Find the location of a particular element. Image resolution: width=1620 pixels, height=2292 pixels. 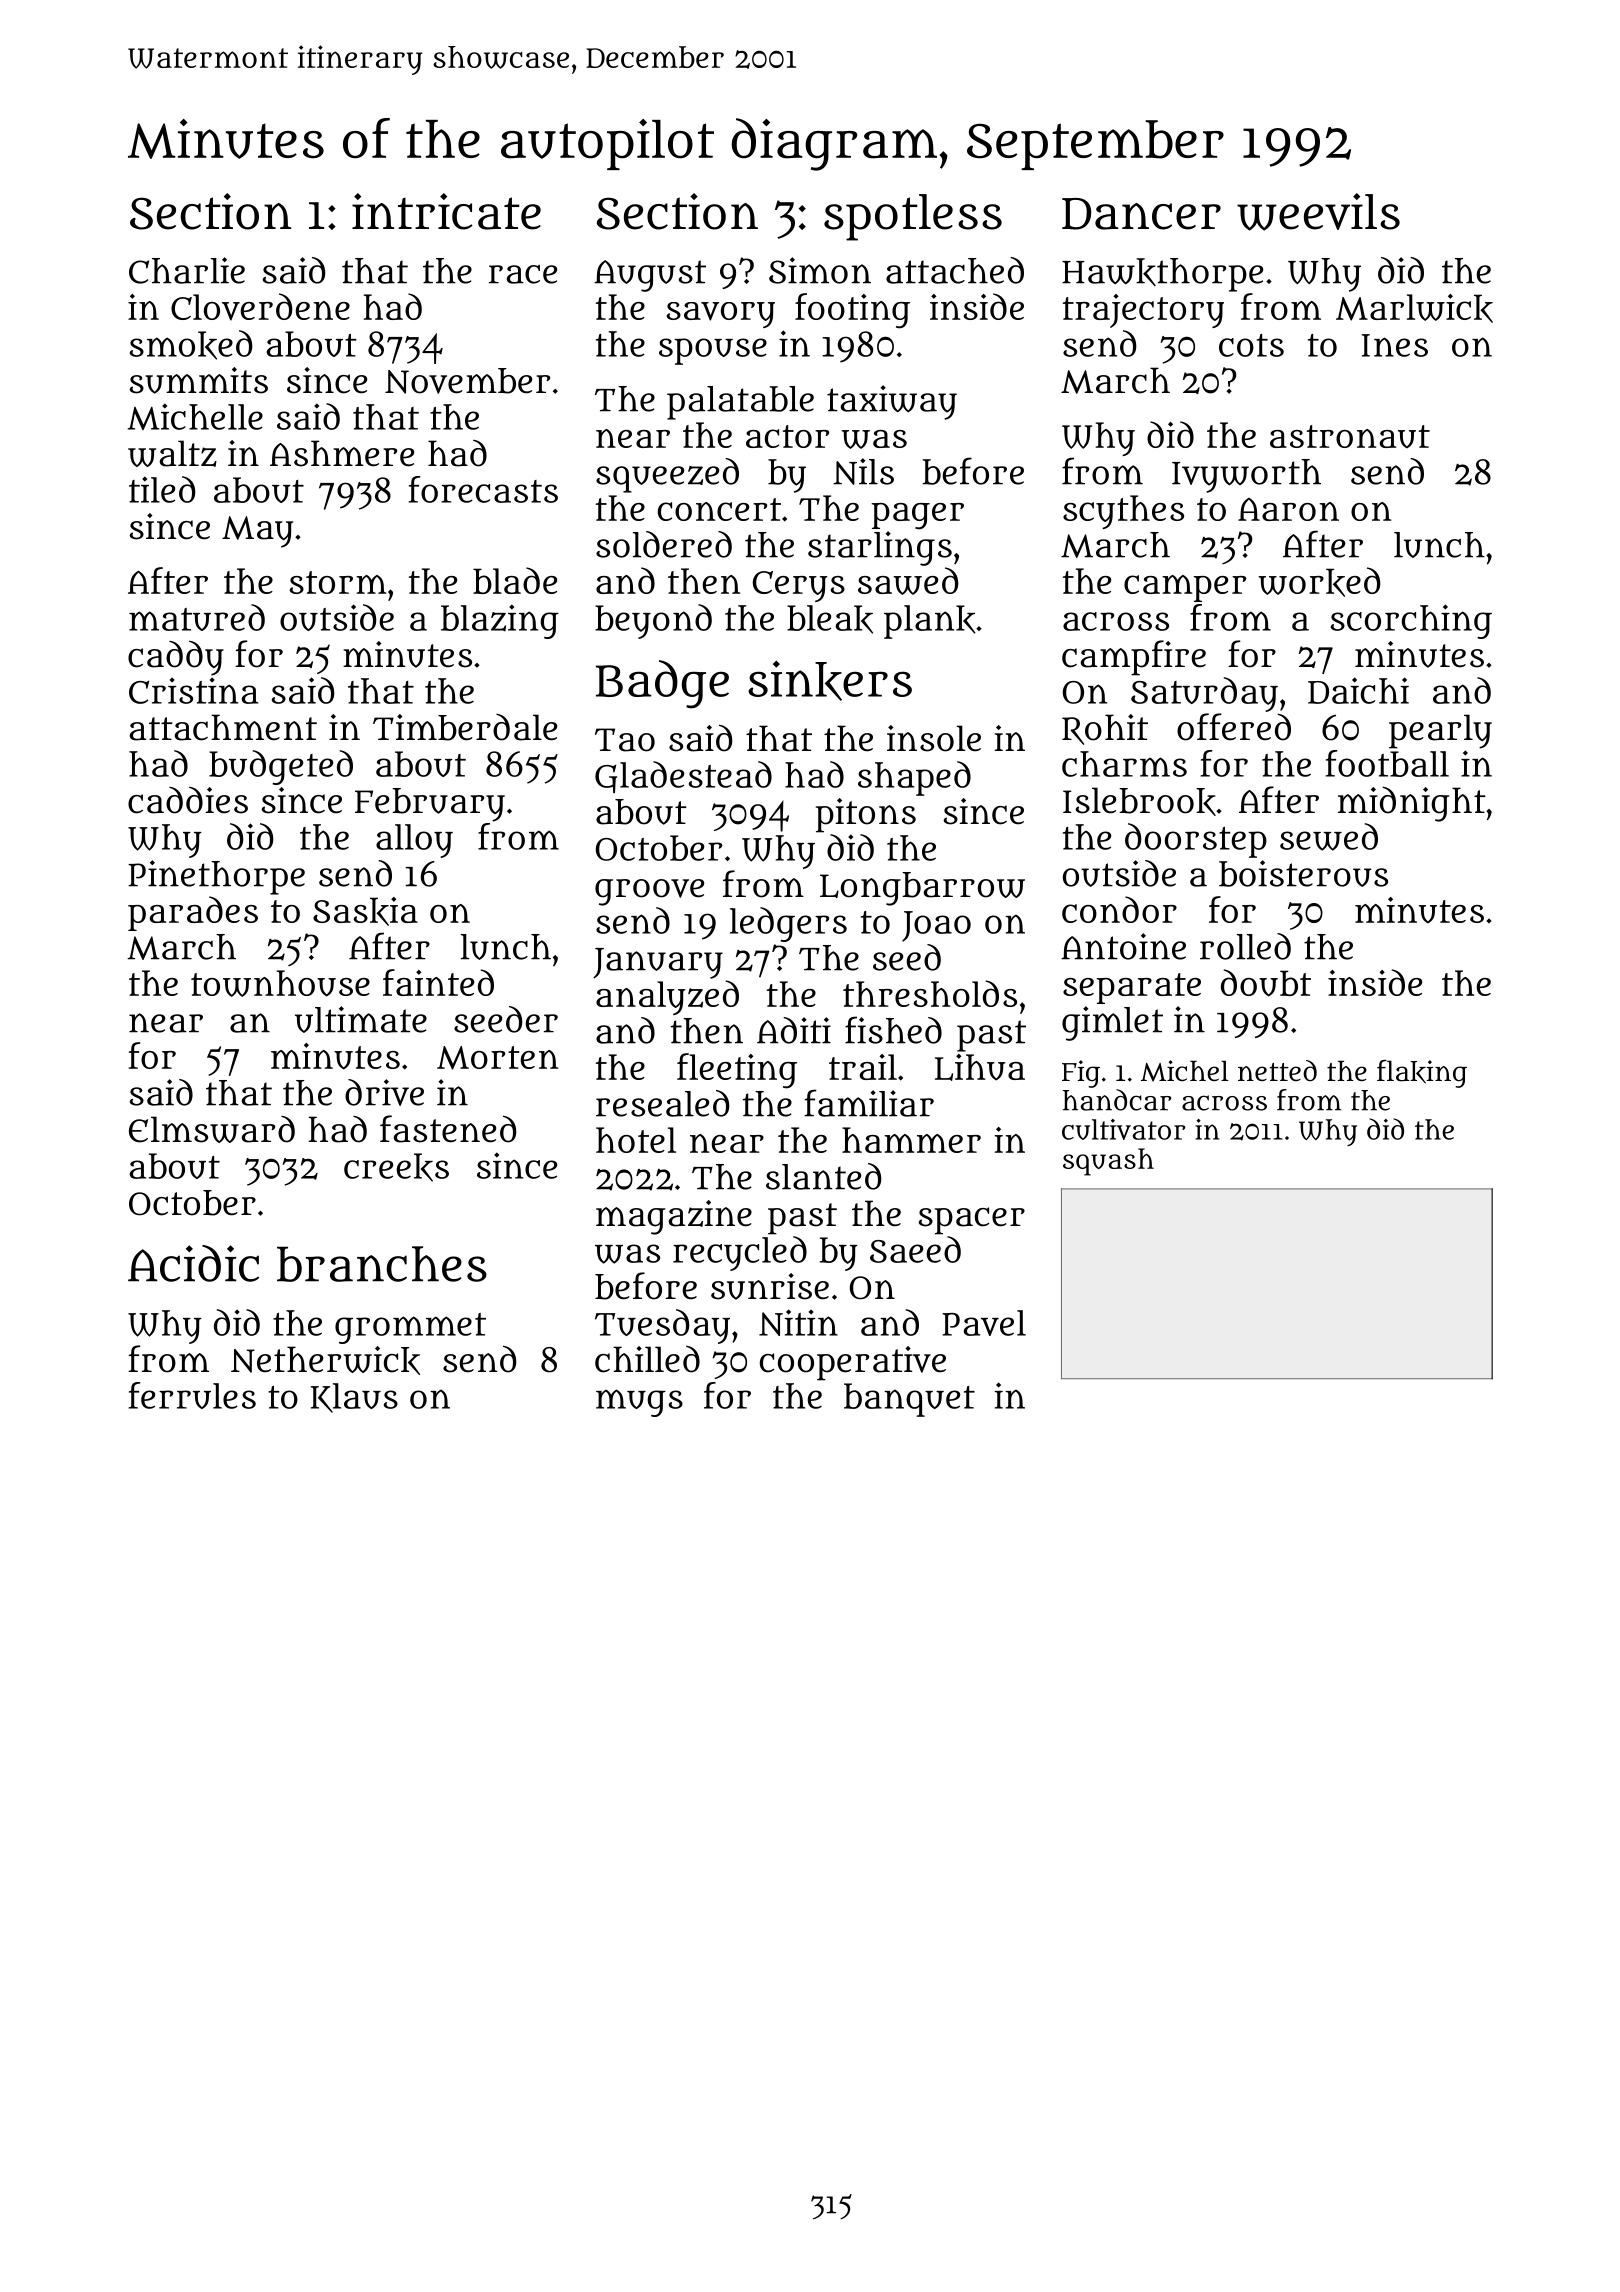

fleeting is located at coordinates (737, 1071).
